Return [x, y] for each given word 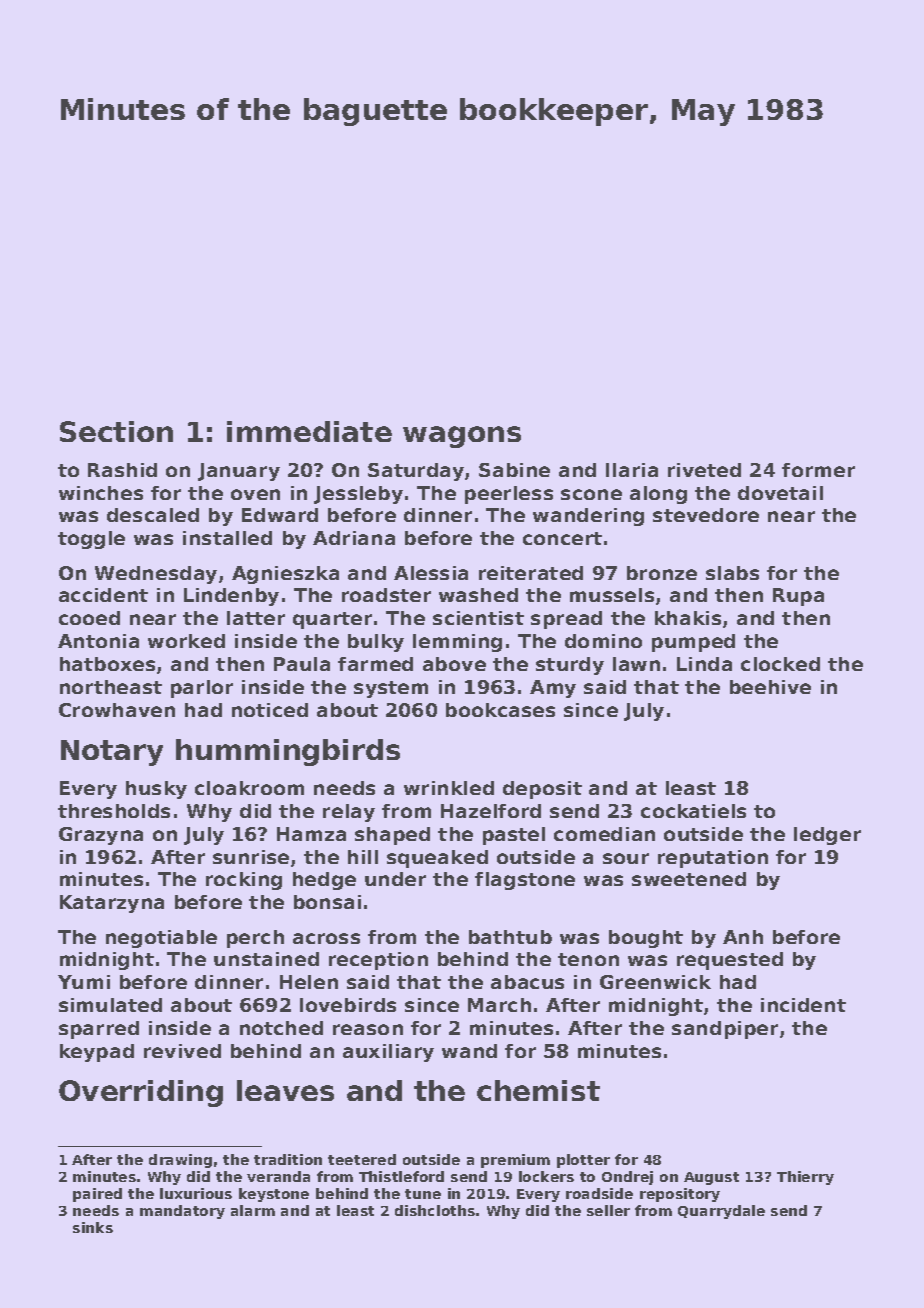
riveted [704, 470]
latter [256, 618]
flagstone [525, 881]
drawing [180, 1161]
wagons [462, 437]
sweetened [689, 879]
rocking [244, 881]
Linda [704, 664]
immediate [309, 431]
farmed [375, 664]
